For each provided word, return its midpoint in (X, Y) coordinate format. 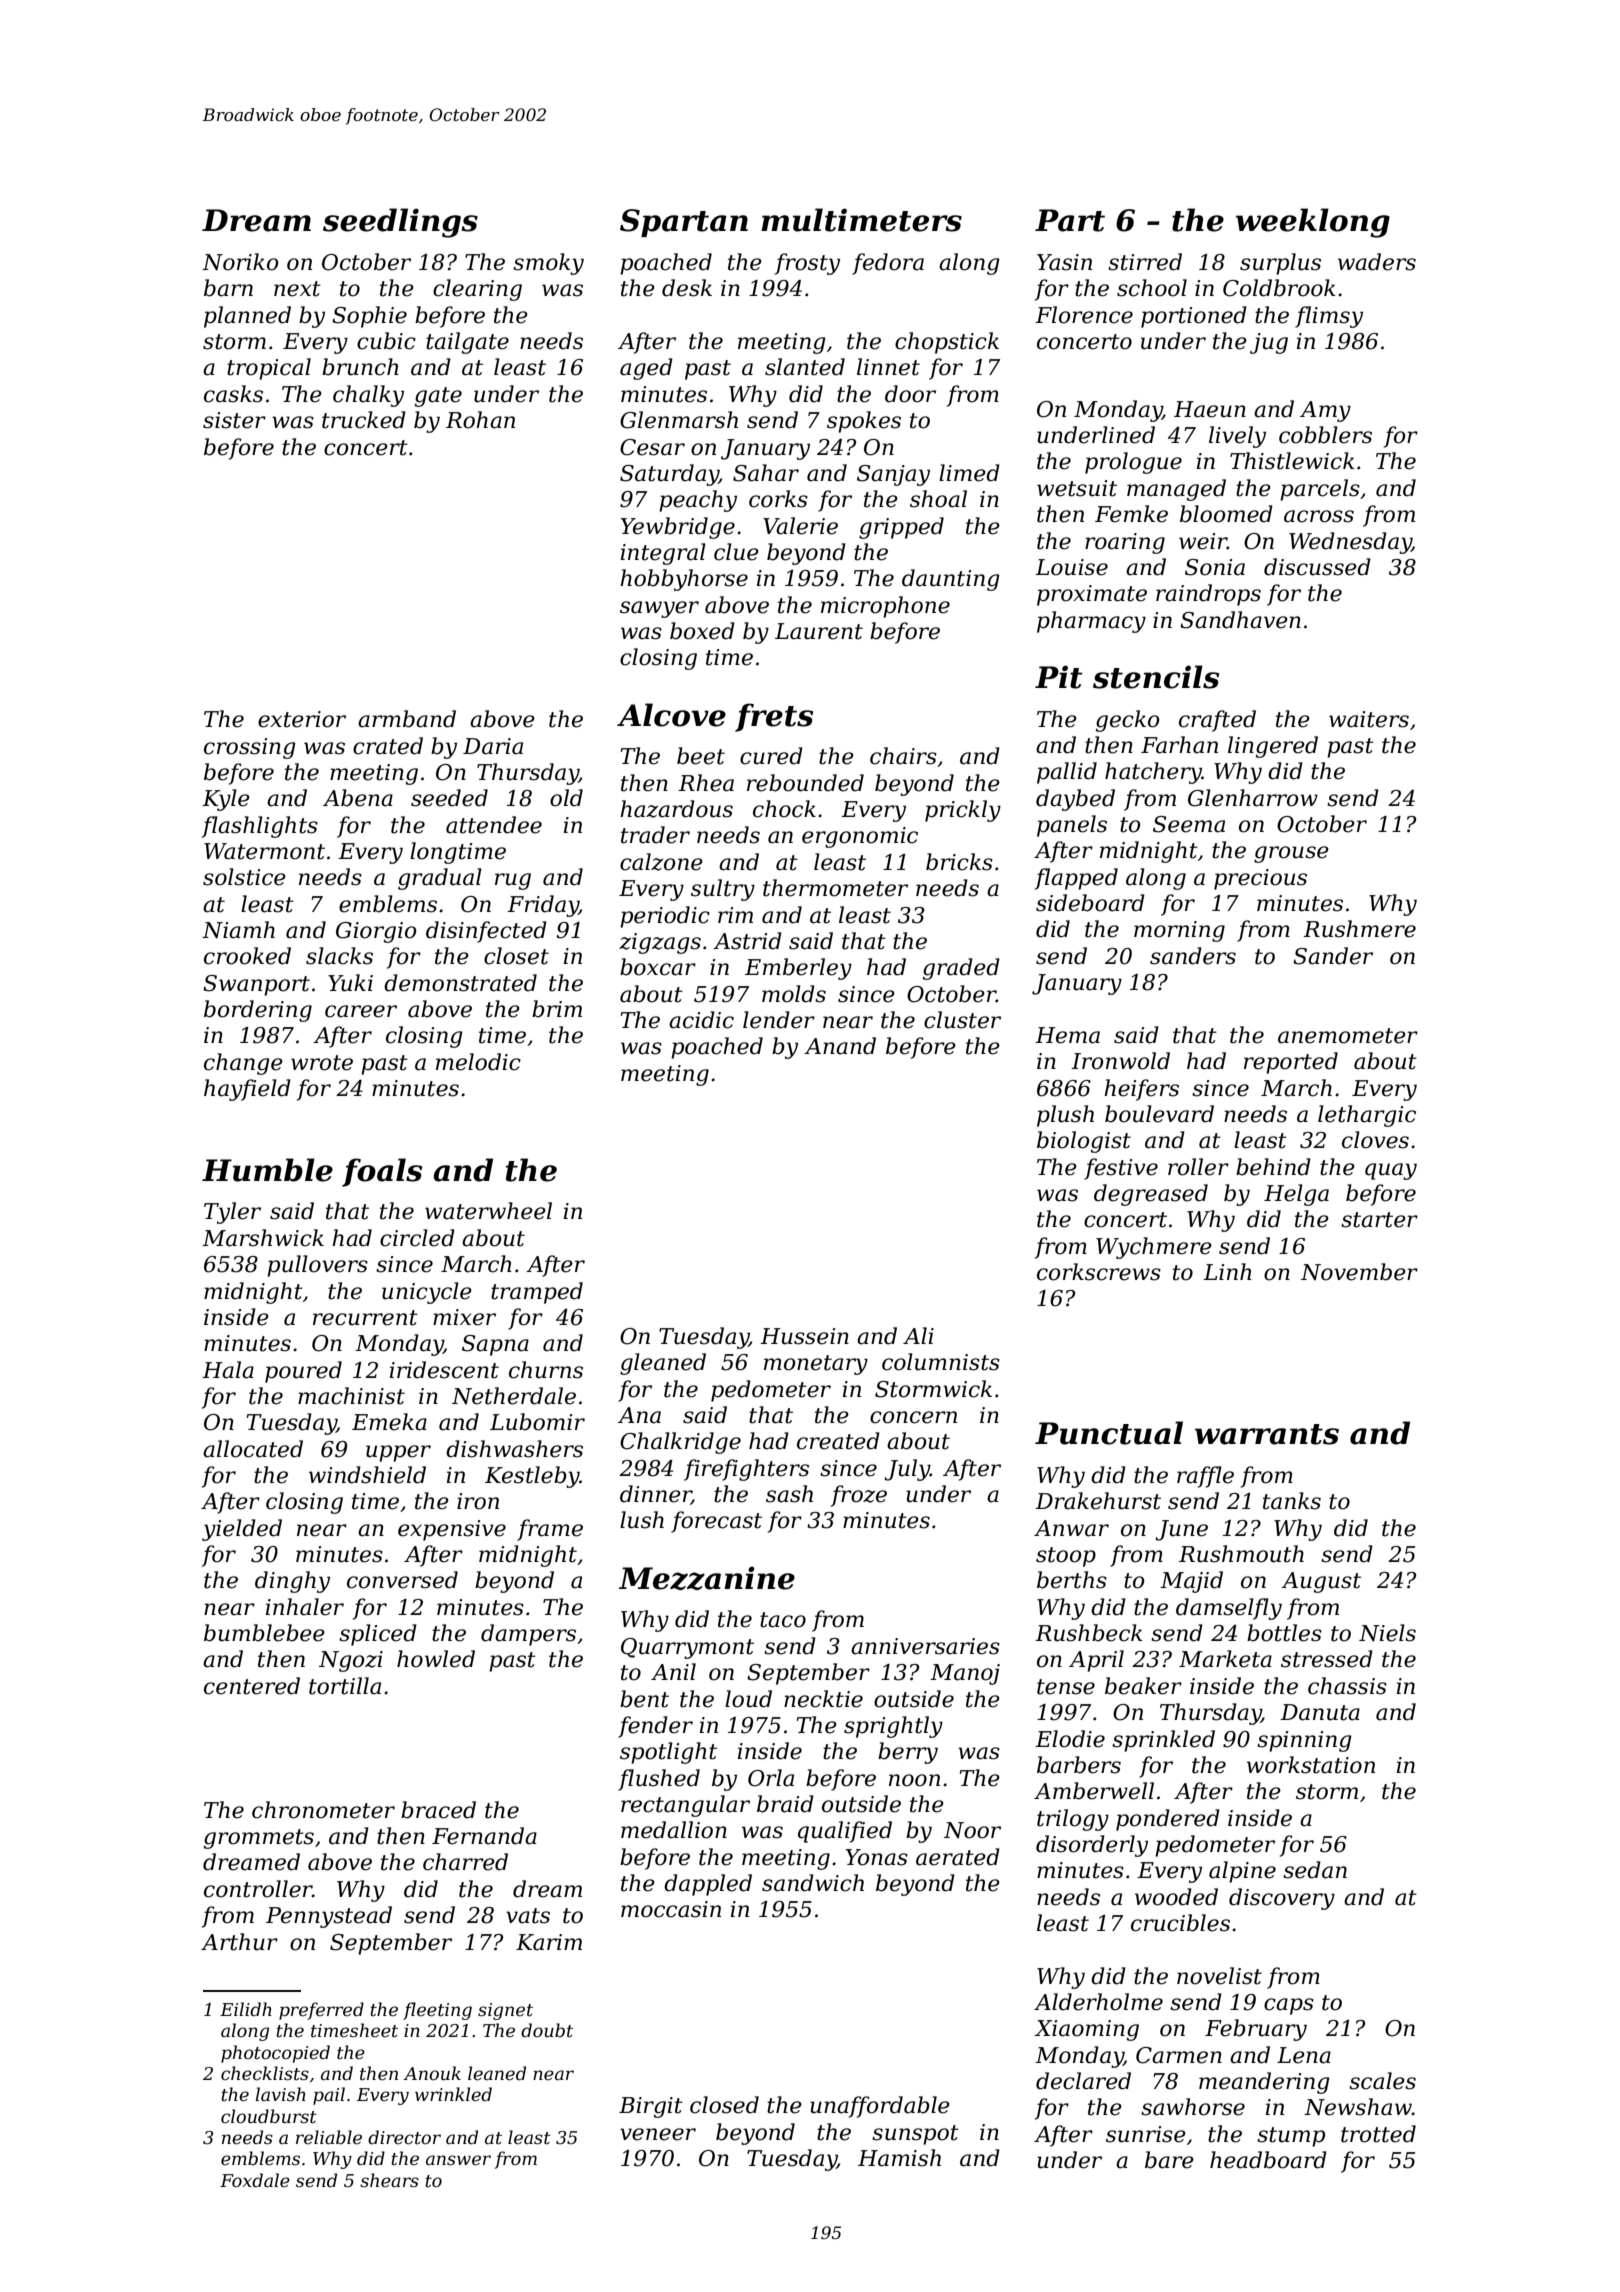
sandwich (813, 1883)
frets (774, 717)
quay (1391, 1171)
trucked (364, 420)
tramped (537, 1293)
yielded (242, 1530)
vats (528, 1916)
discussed (1317, 567)
